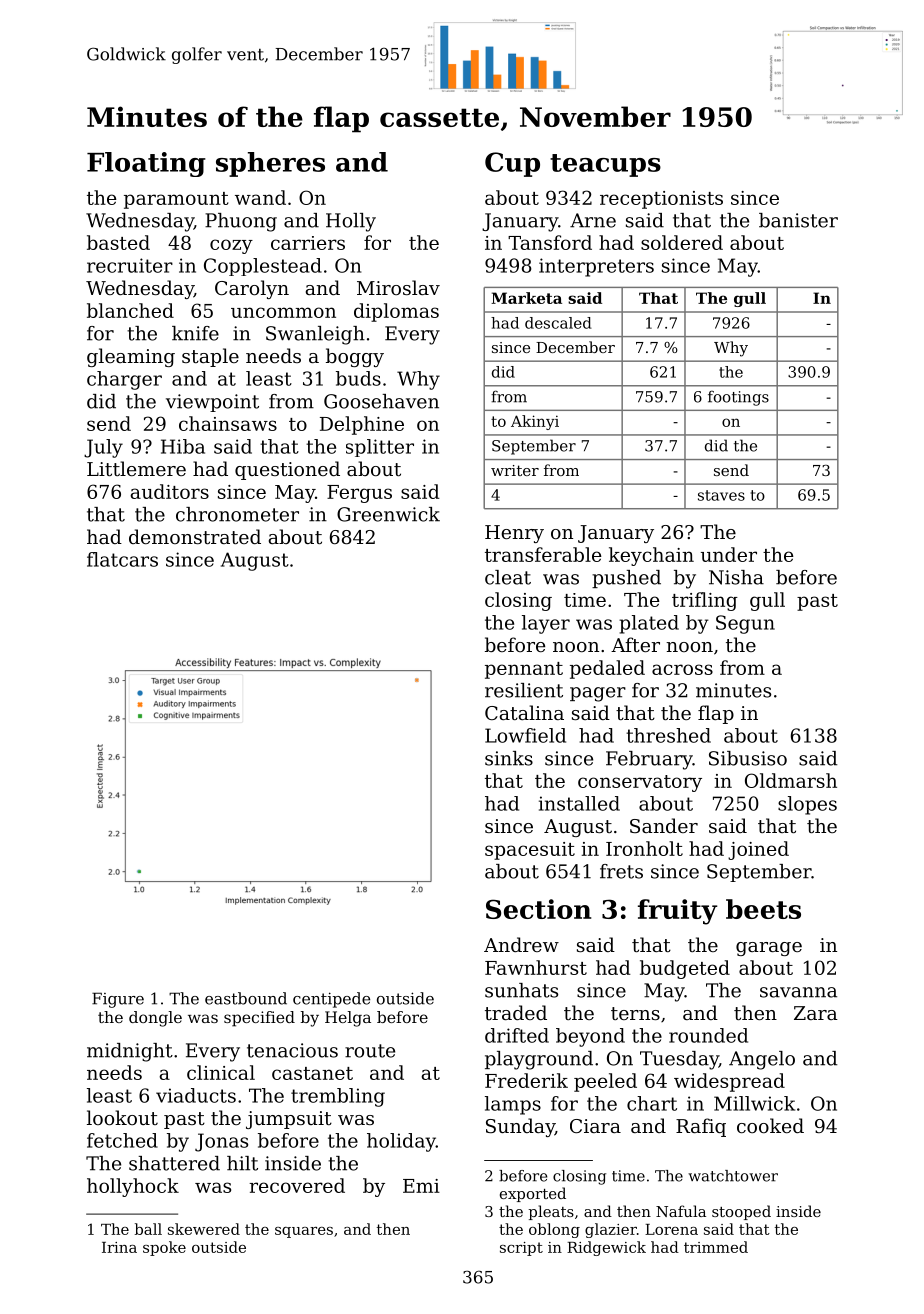 Image resolution: width=924 pixels, height=1314 pixels. What do you see at coordinates (252, 289) in the screenshot?
I see `Carolyn` at bounding box center [252, 289].
